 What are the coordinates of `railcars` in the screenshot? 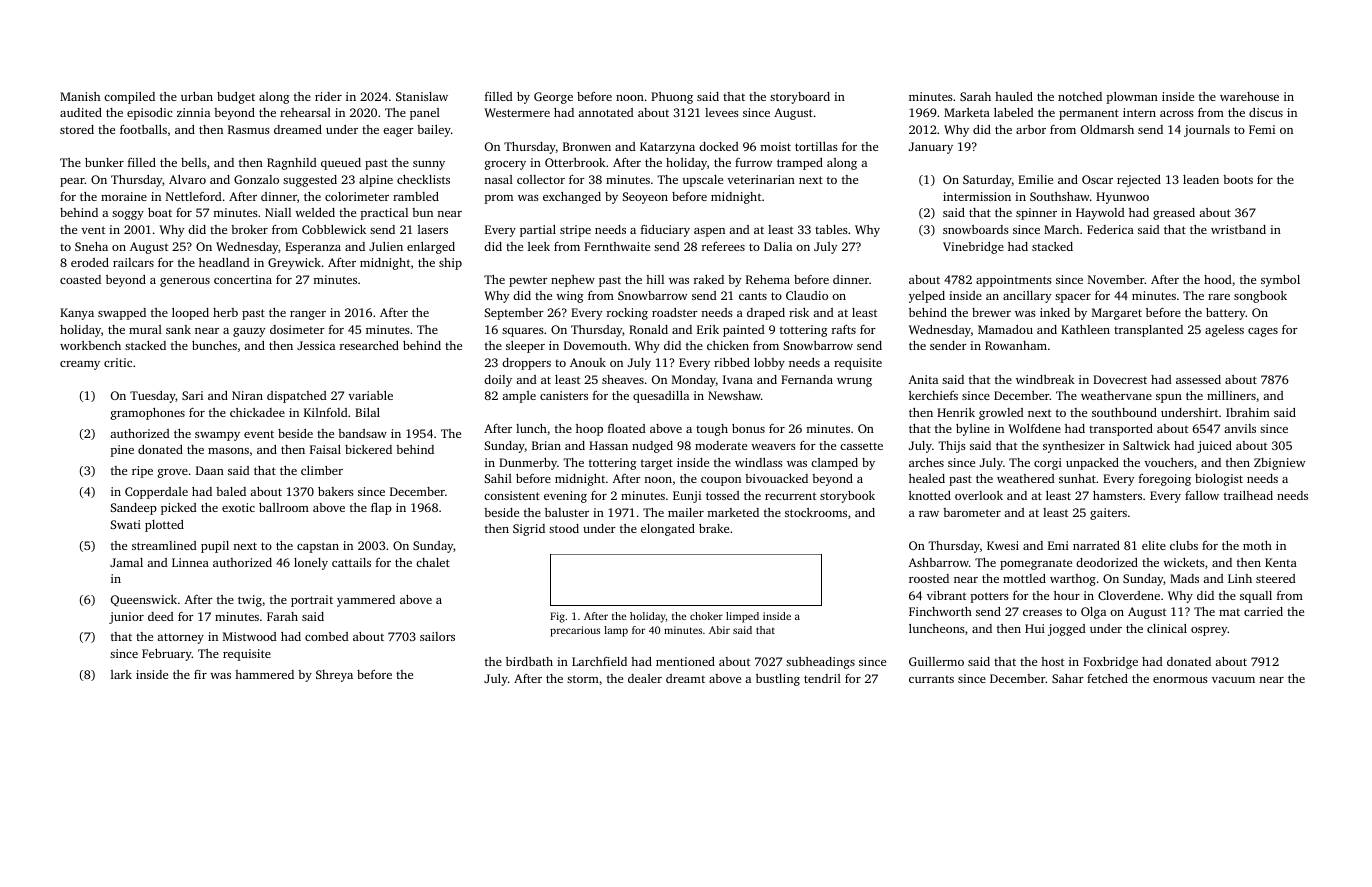 It's located at (133, 262).
